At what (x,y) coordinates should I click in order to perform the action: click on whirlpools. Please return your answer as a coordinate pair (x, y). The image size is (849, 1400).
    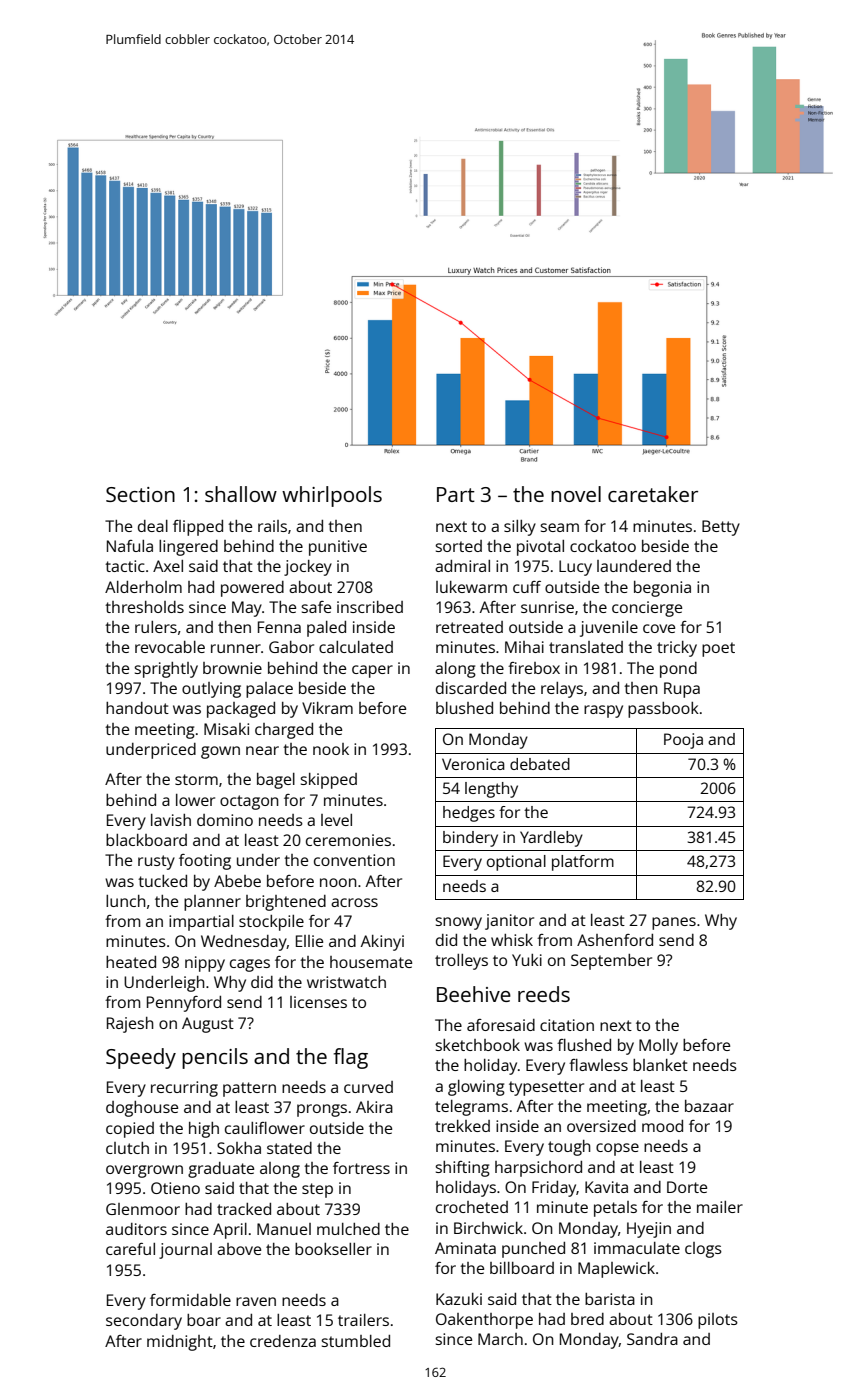
    Looking at the image, I should click on (332, 496).
